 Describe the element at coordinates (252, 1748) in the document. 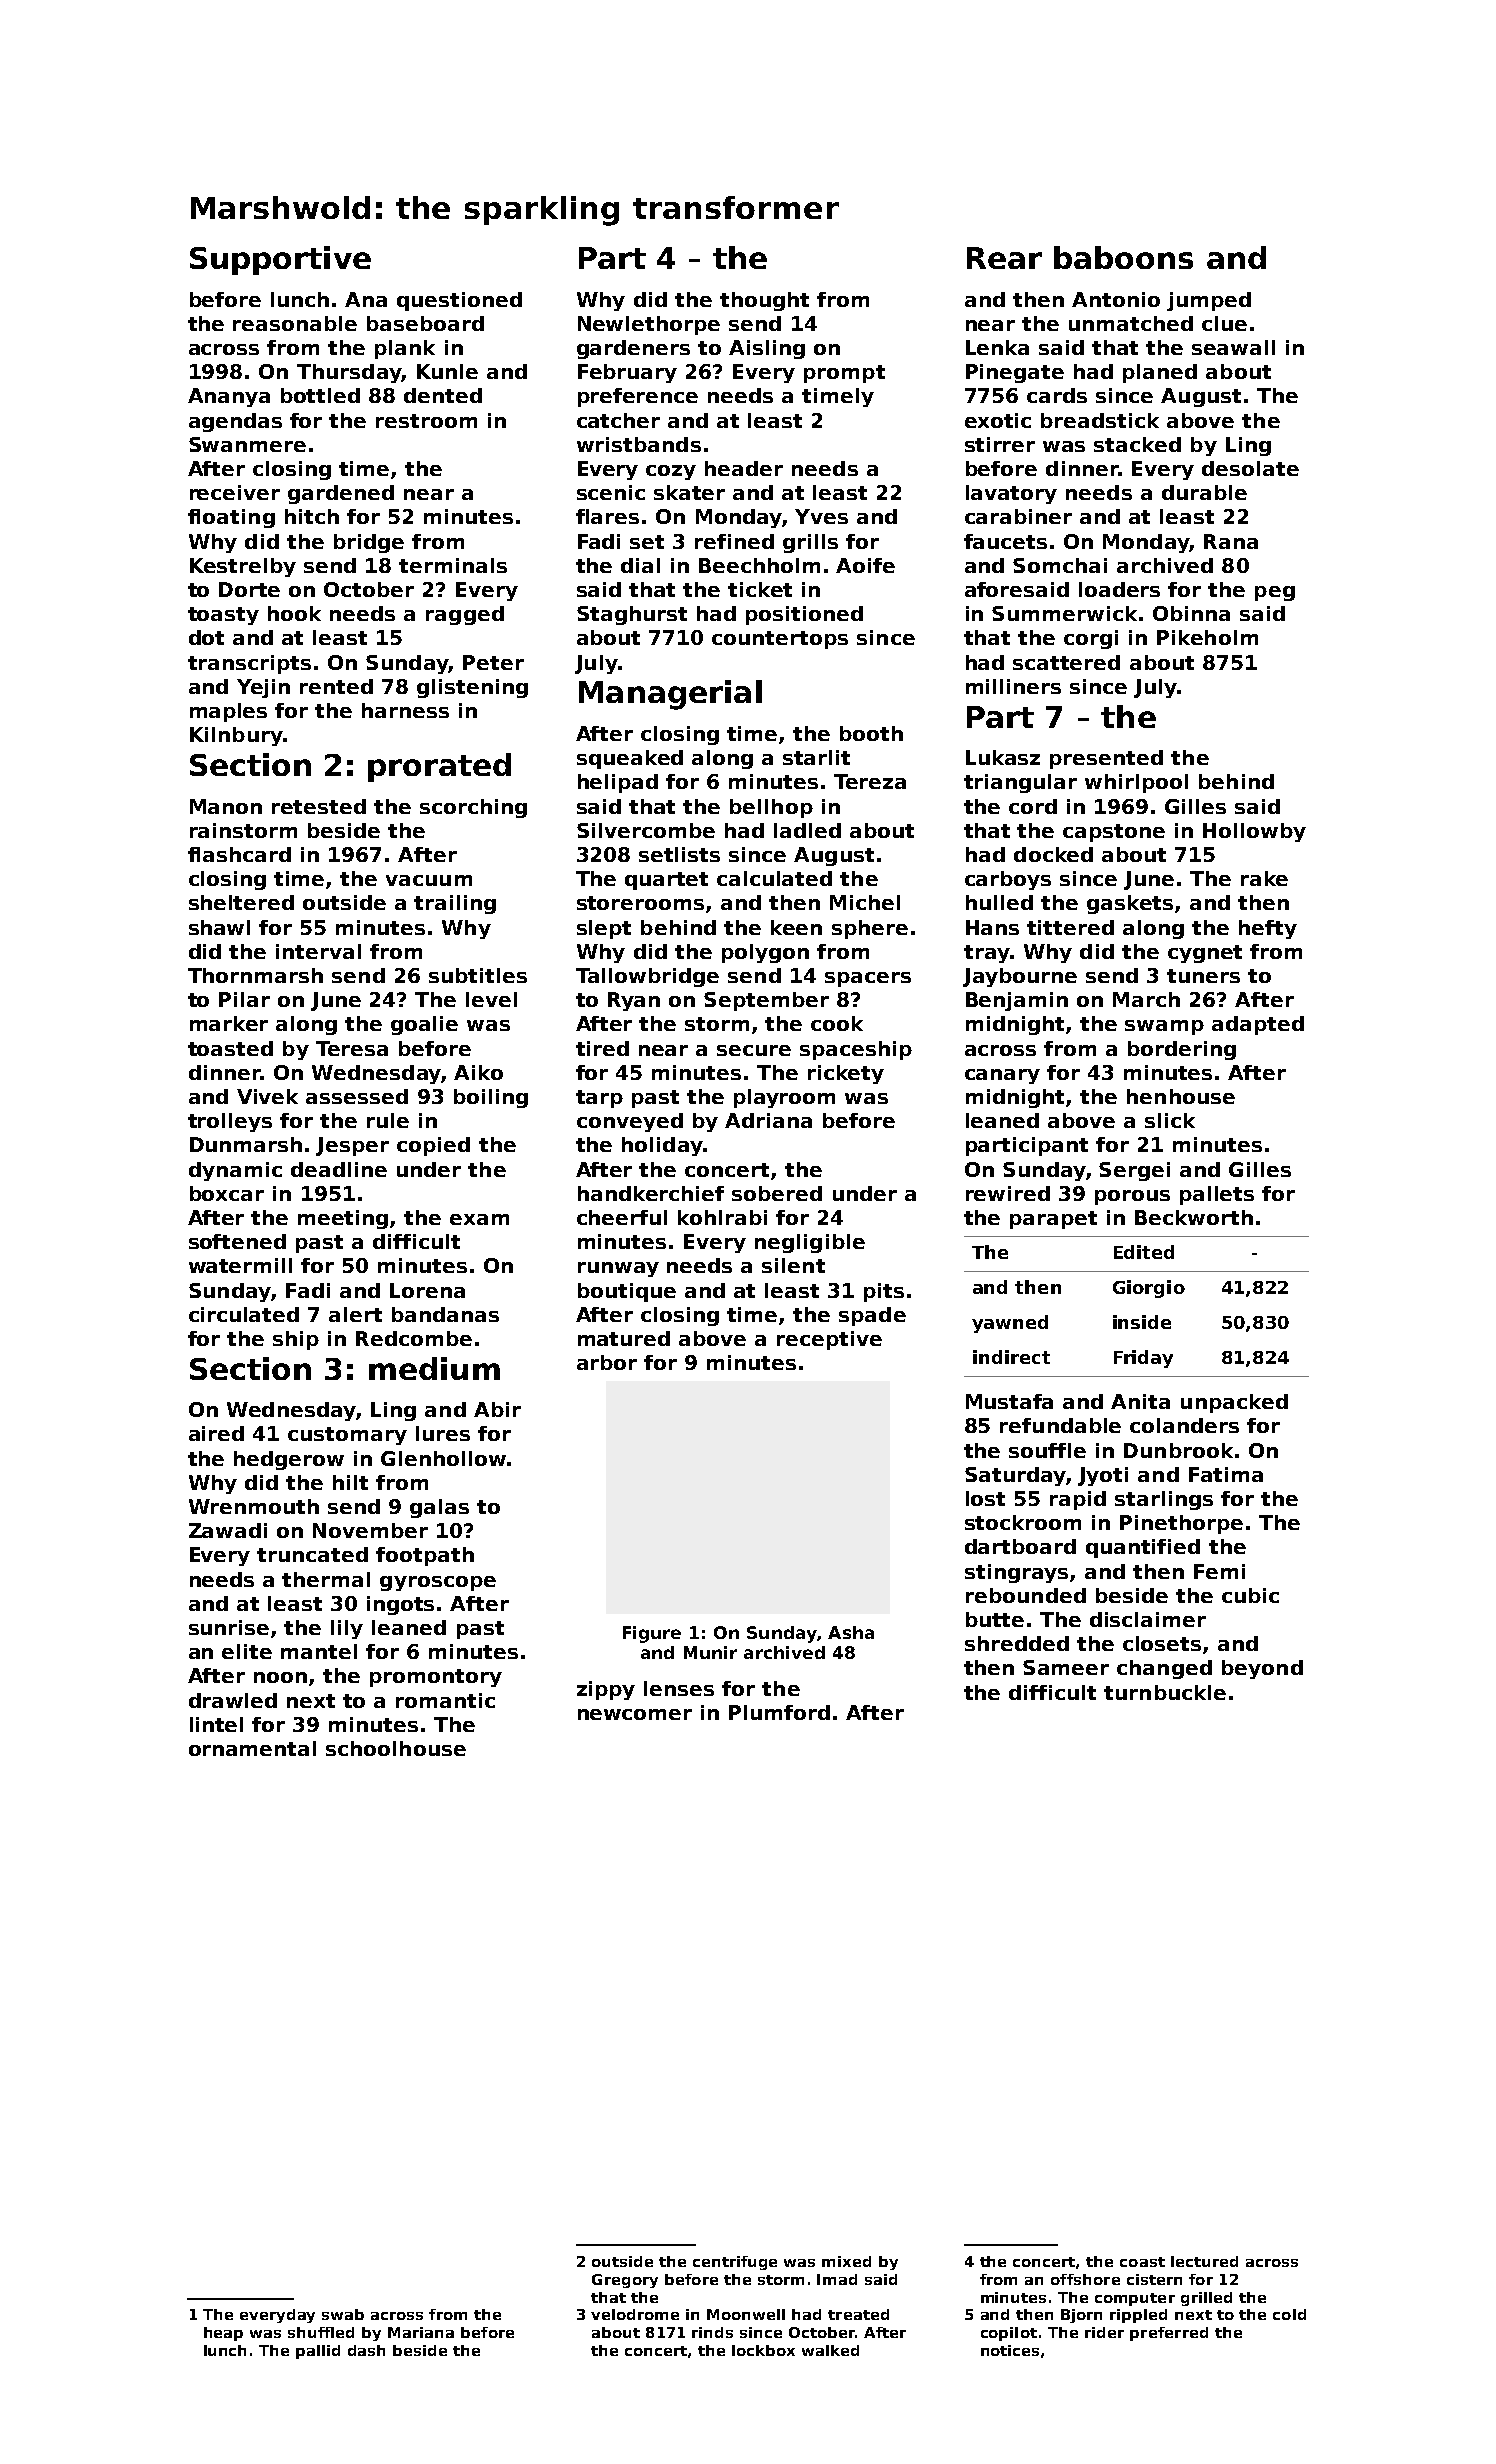

I see `ornamental` at that location.
